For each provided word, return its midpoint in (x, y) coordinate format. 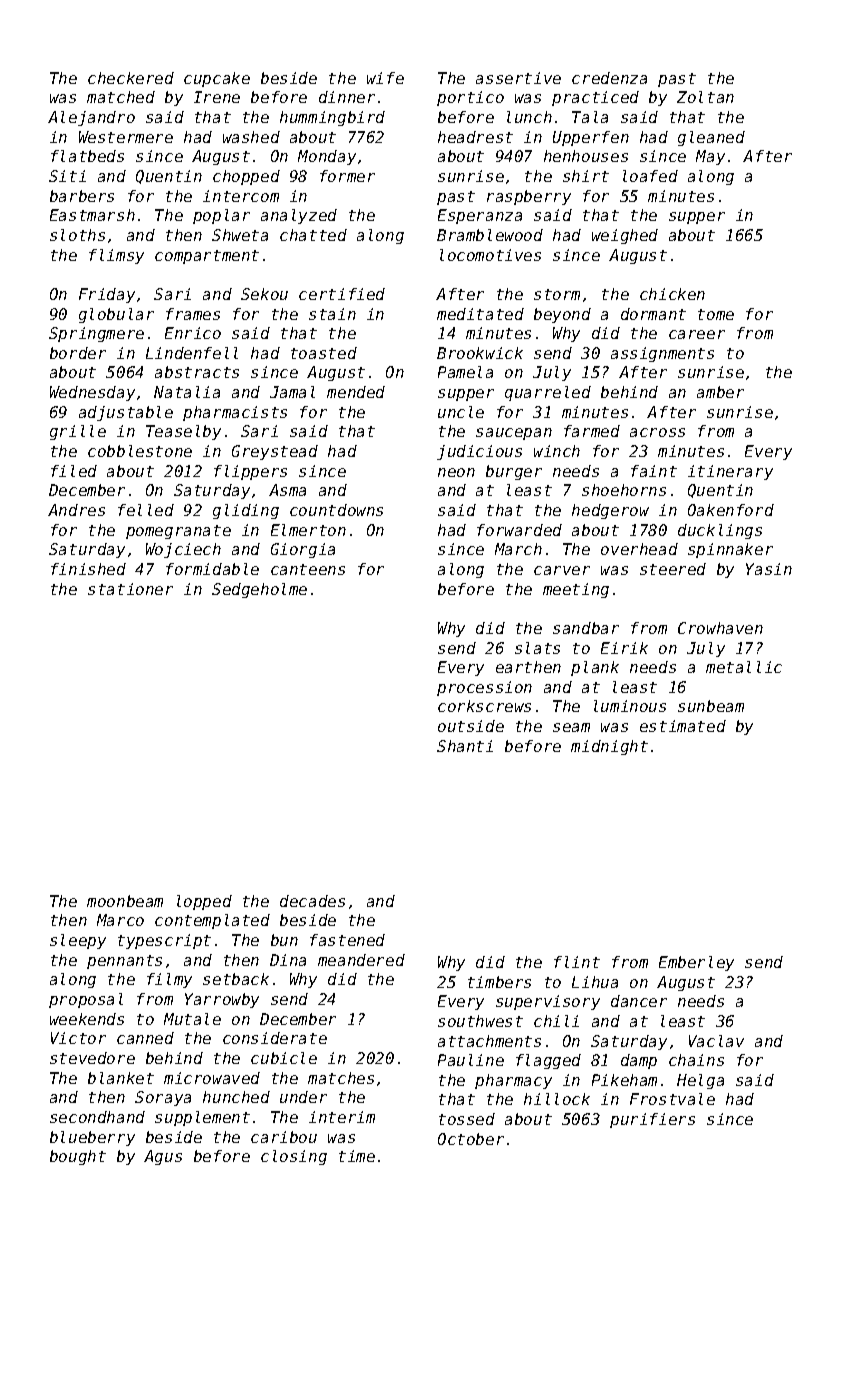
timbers (499, 982)
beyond (562, 315)
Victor (78, 1038)
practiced (595, 98)
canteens (308, 569)
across (657, 432)
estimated (683, 726)
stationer (130, 589)
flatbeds (87, 156)
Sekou (264, 294)
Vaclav (716, 1041)
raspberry (529, 197)
